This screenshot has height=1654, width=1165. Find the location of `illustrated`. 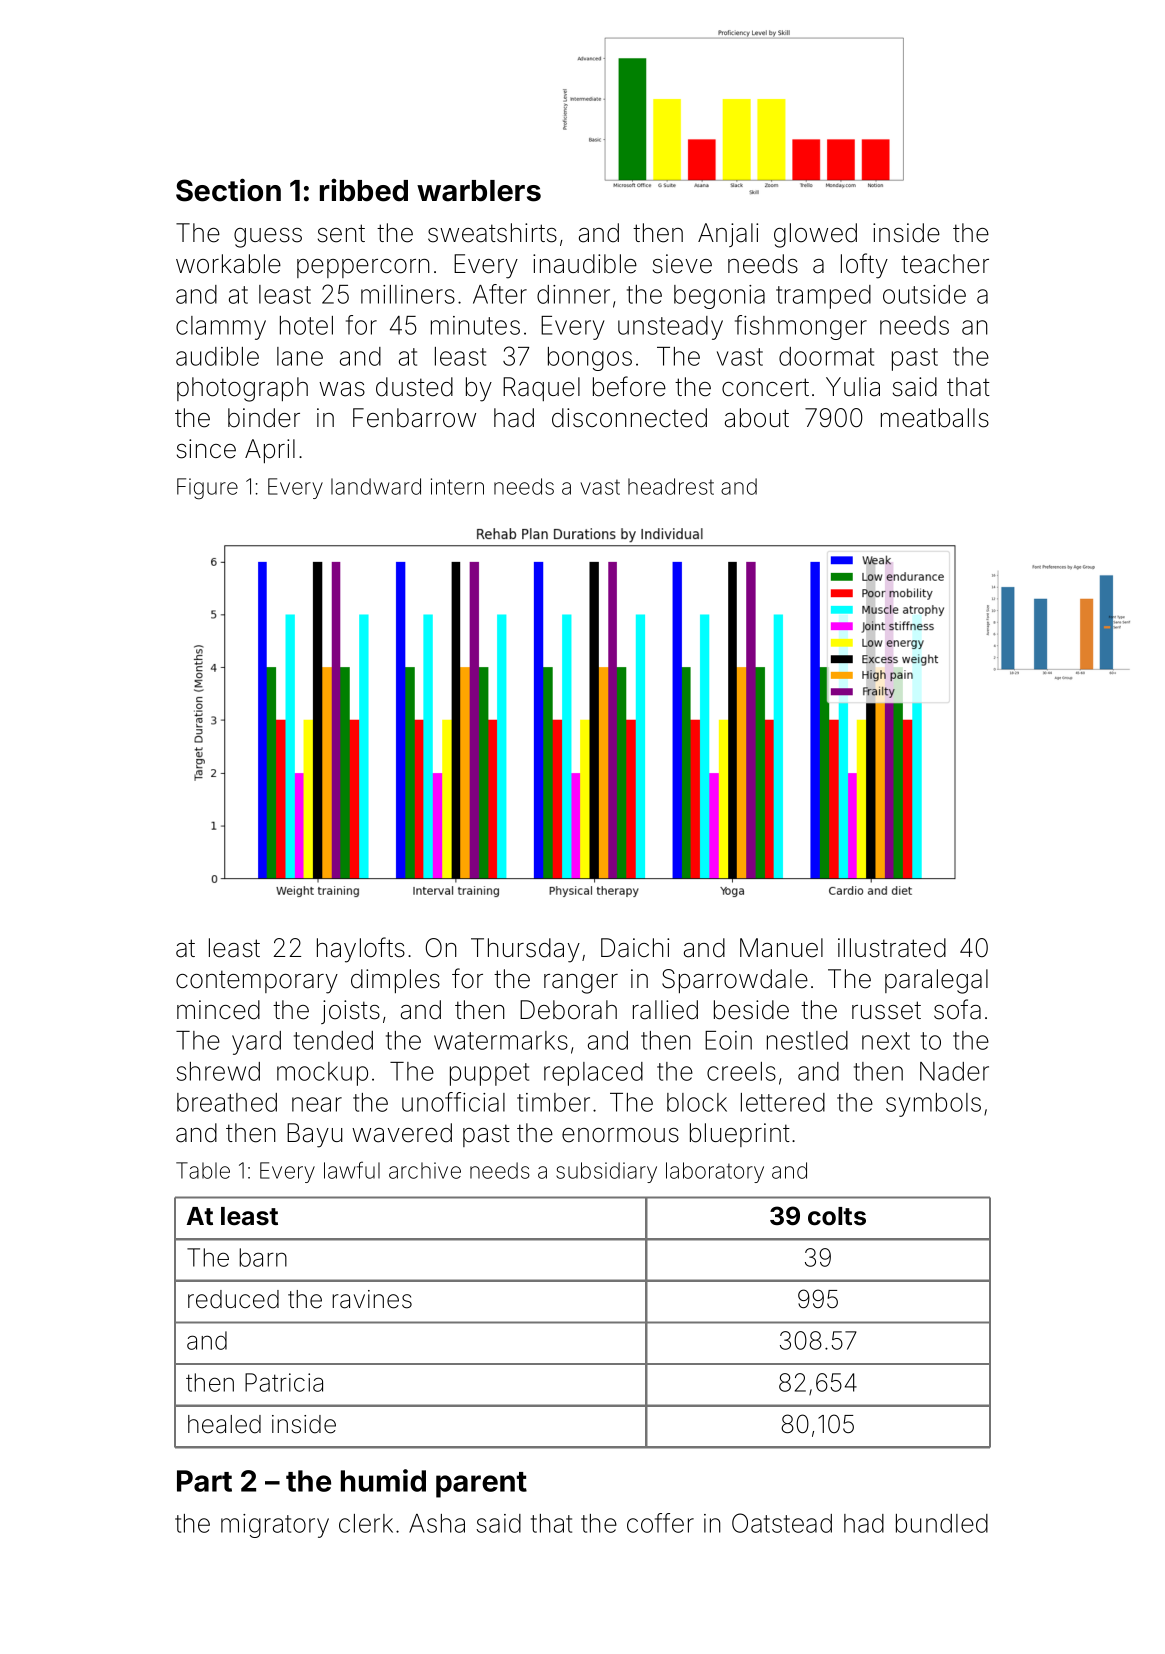

illustrated is located at coordinates (892, 948).
